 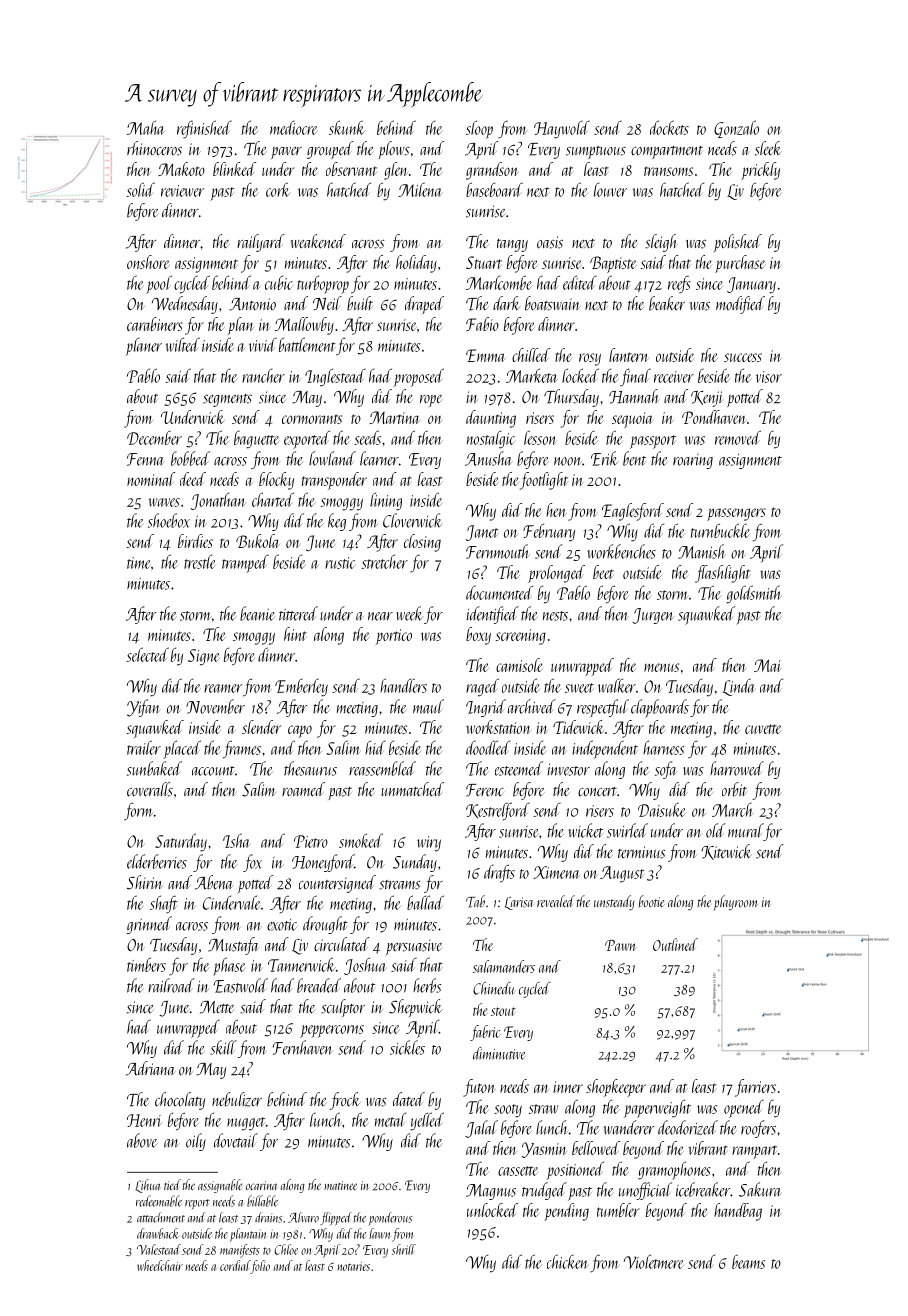 What do you see at coordinates (485, 790) in the screenshot?
I see `Ferenc` at bounding box center [485, 790].
